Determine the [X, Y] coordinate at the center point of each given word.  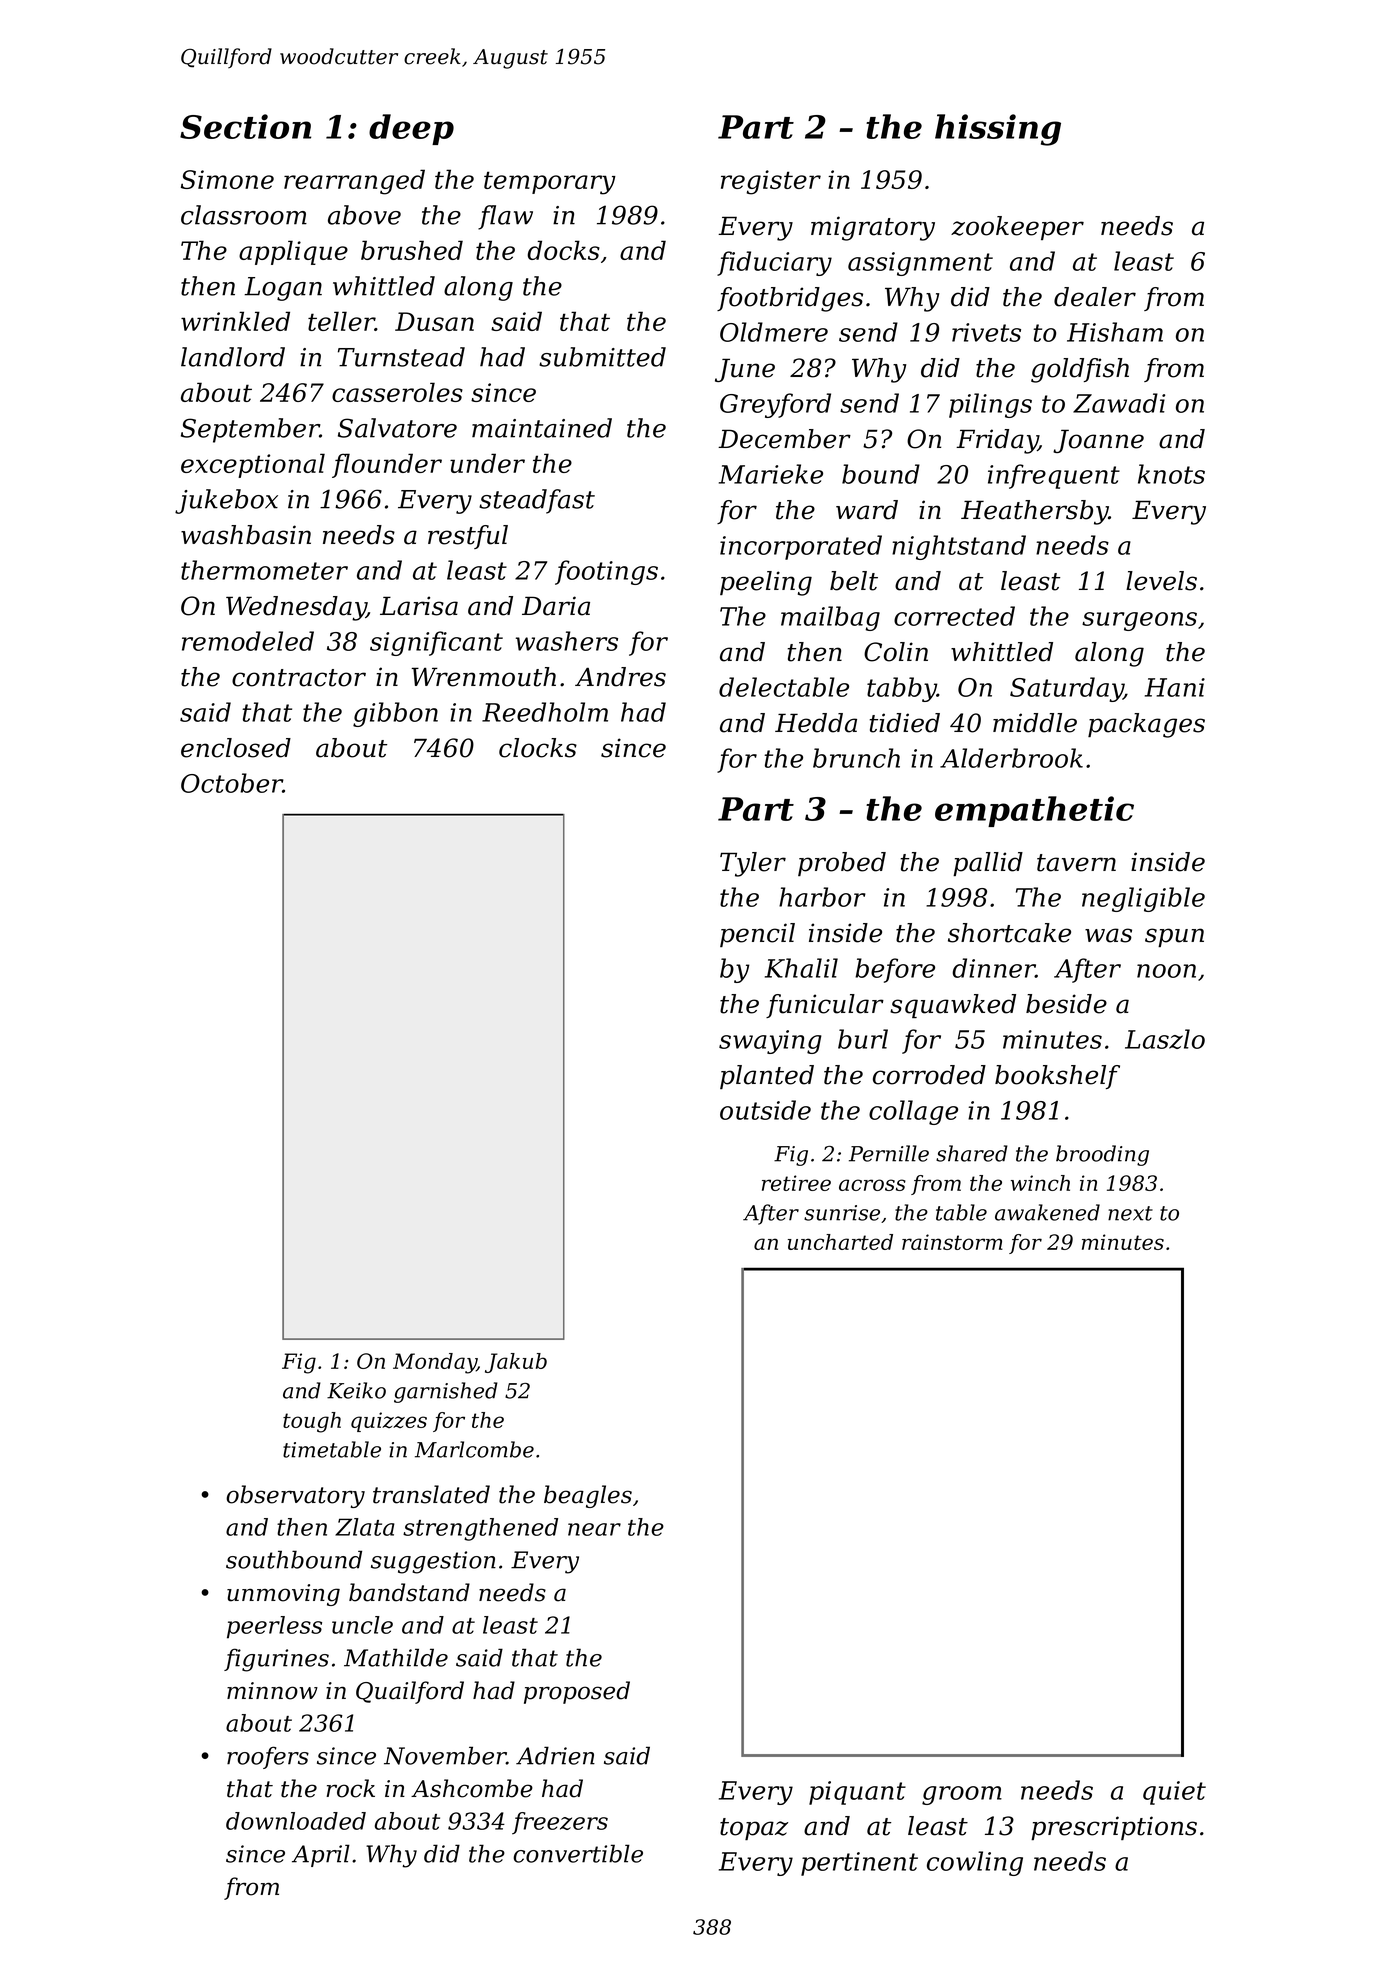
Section [245, 126]
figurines [276, 1660]
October [232, 783]
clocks [538, 748]
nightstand [959, 547]
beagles [588, 1496]
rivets [986, 332]
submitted [602, 357]
